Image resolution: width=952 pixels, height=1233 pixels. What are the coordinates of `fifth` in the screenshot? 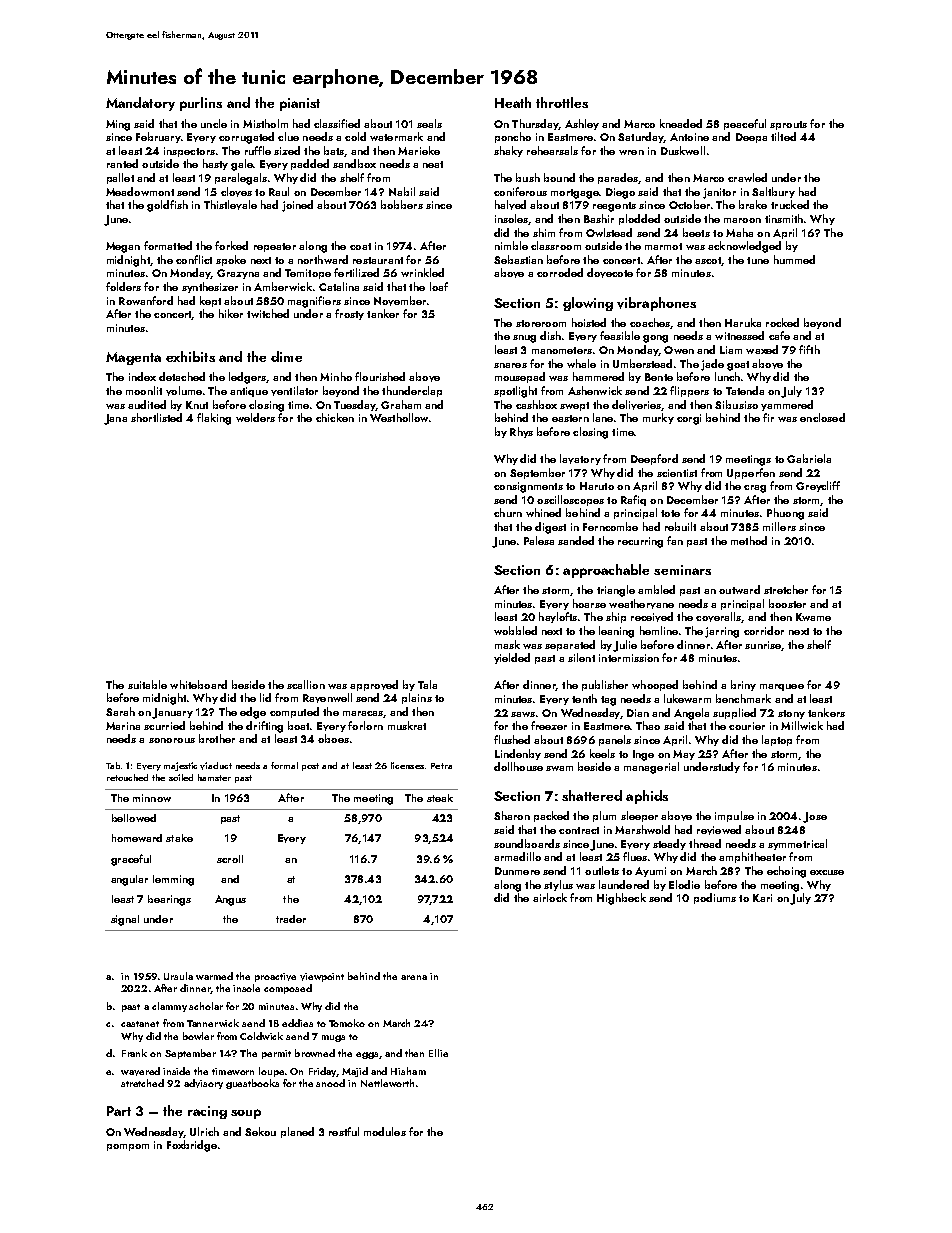 It's located at (809, 349).
